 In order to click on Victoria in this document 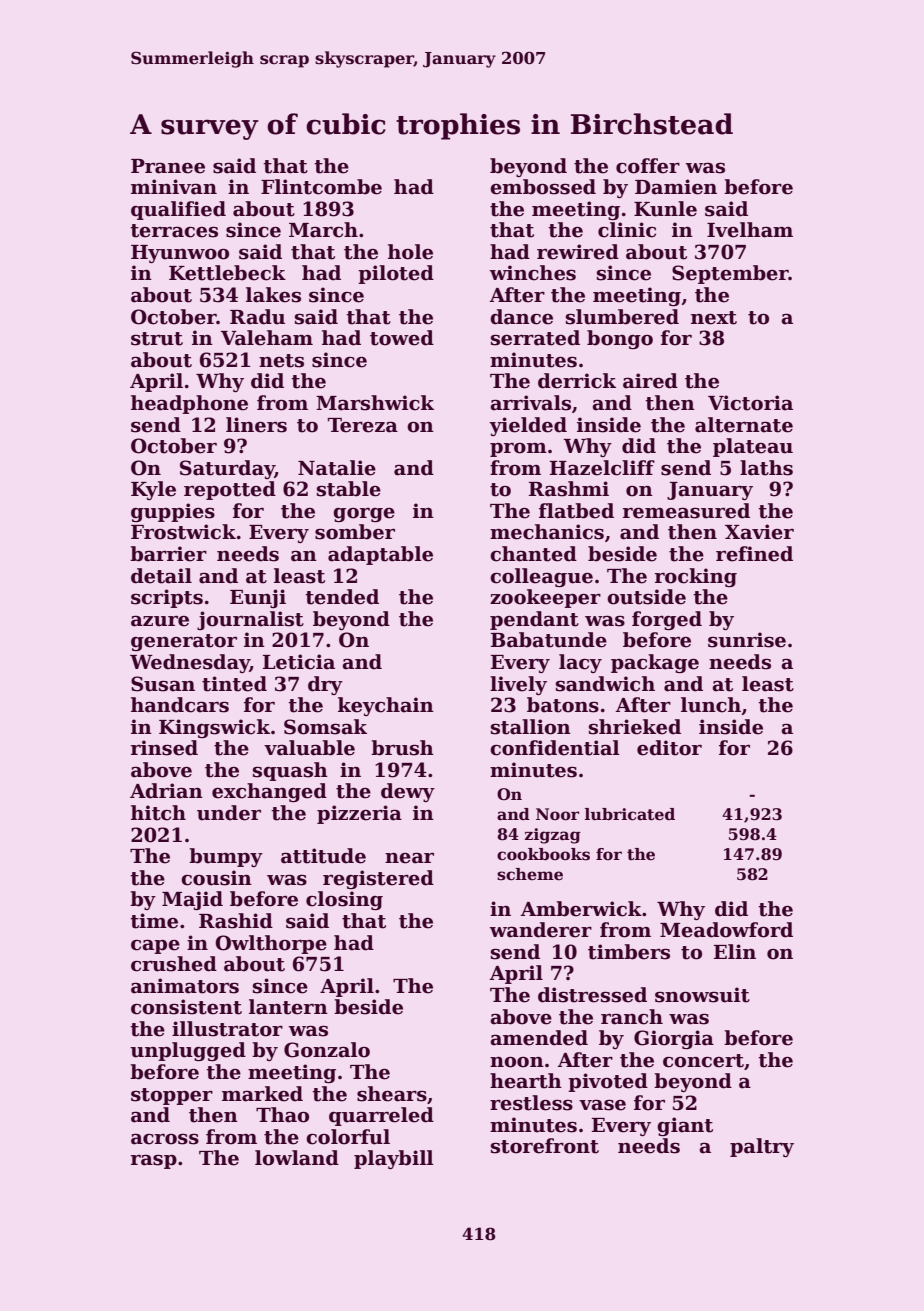, I will do `click(750, 403)`.
